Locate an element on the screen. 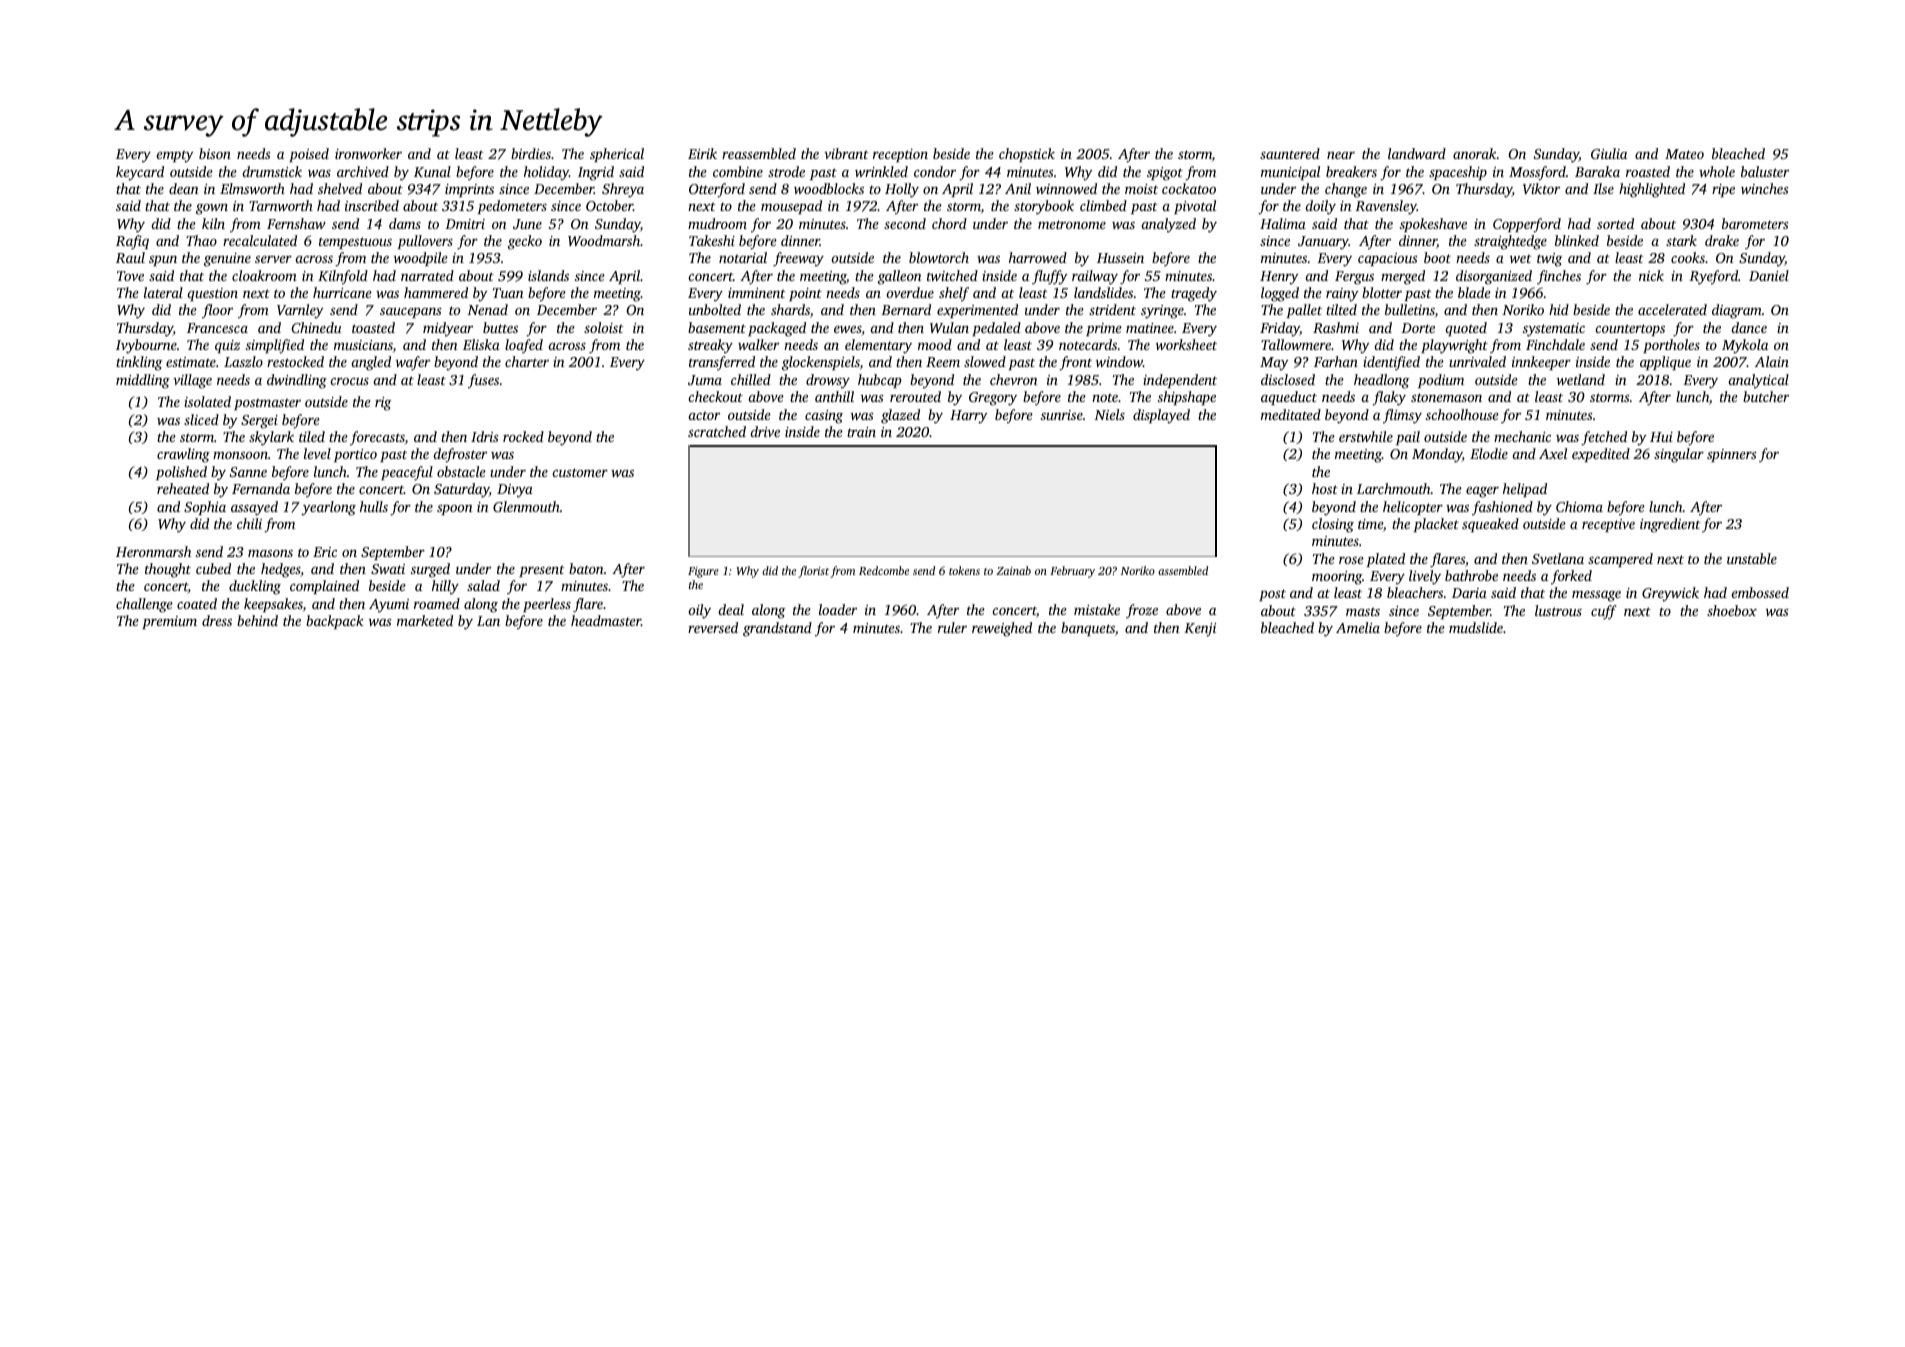 This screenshot has width=1905, height=1347. Mateo is located at coordinates (1684, 154).
